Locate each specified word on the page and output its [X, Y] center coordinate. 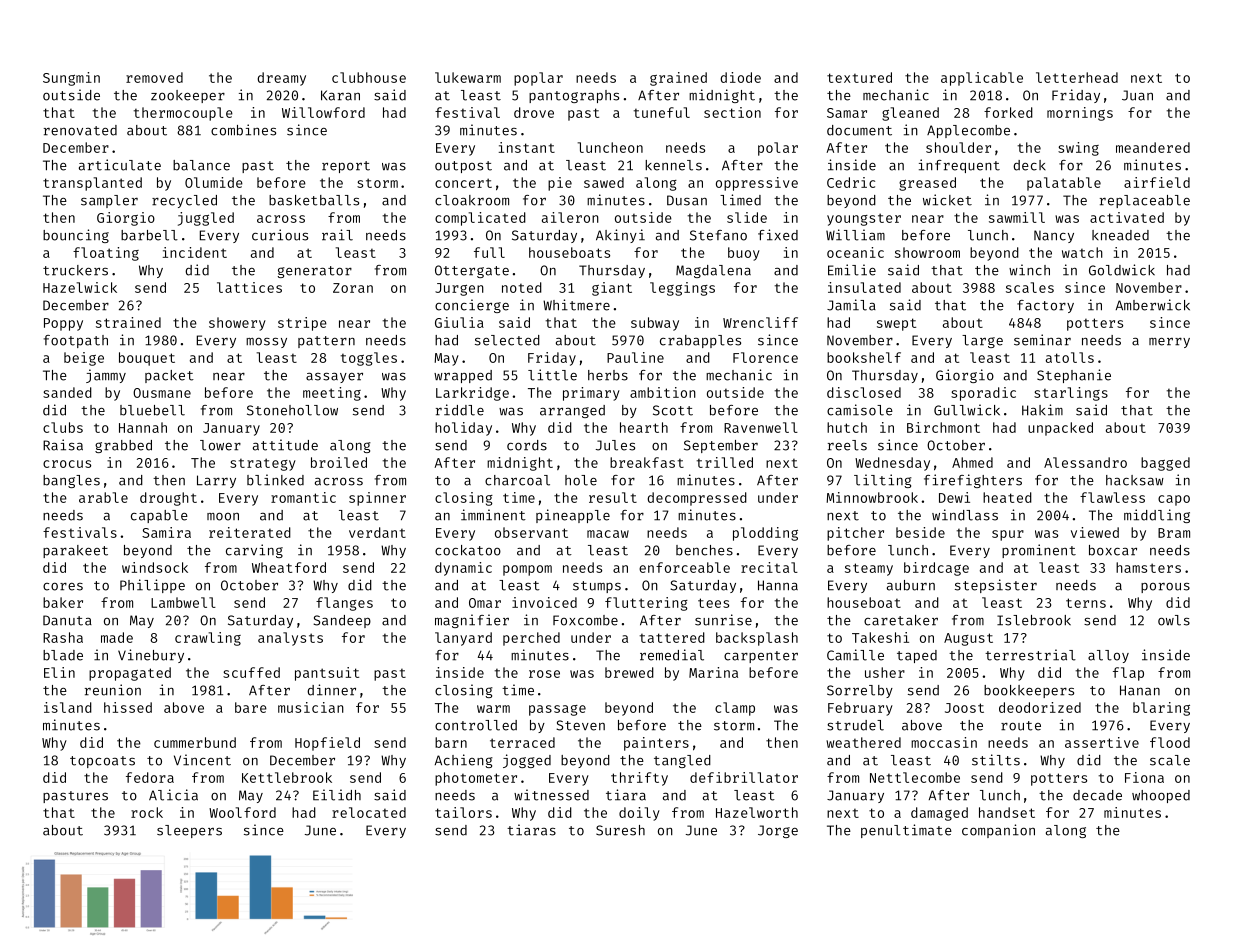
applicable [982, 79]
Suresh [620, 830]
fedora [150, 777]
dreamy [281, 79]
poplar [538, 79]
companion [998, 831]
